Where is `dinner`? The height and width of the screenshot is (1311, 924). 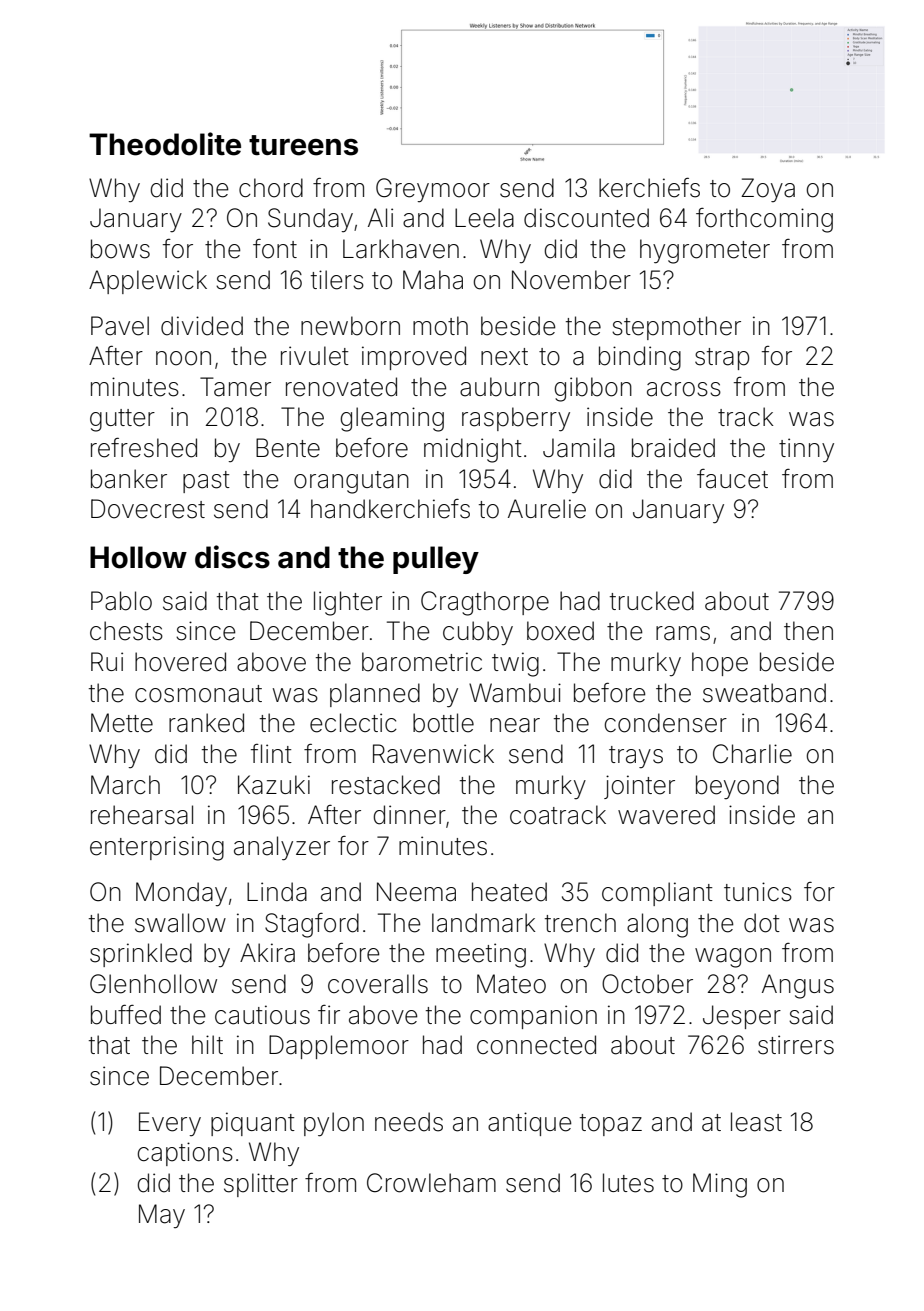 dinner is located at coordinates (409, 815).
